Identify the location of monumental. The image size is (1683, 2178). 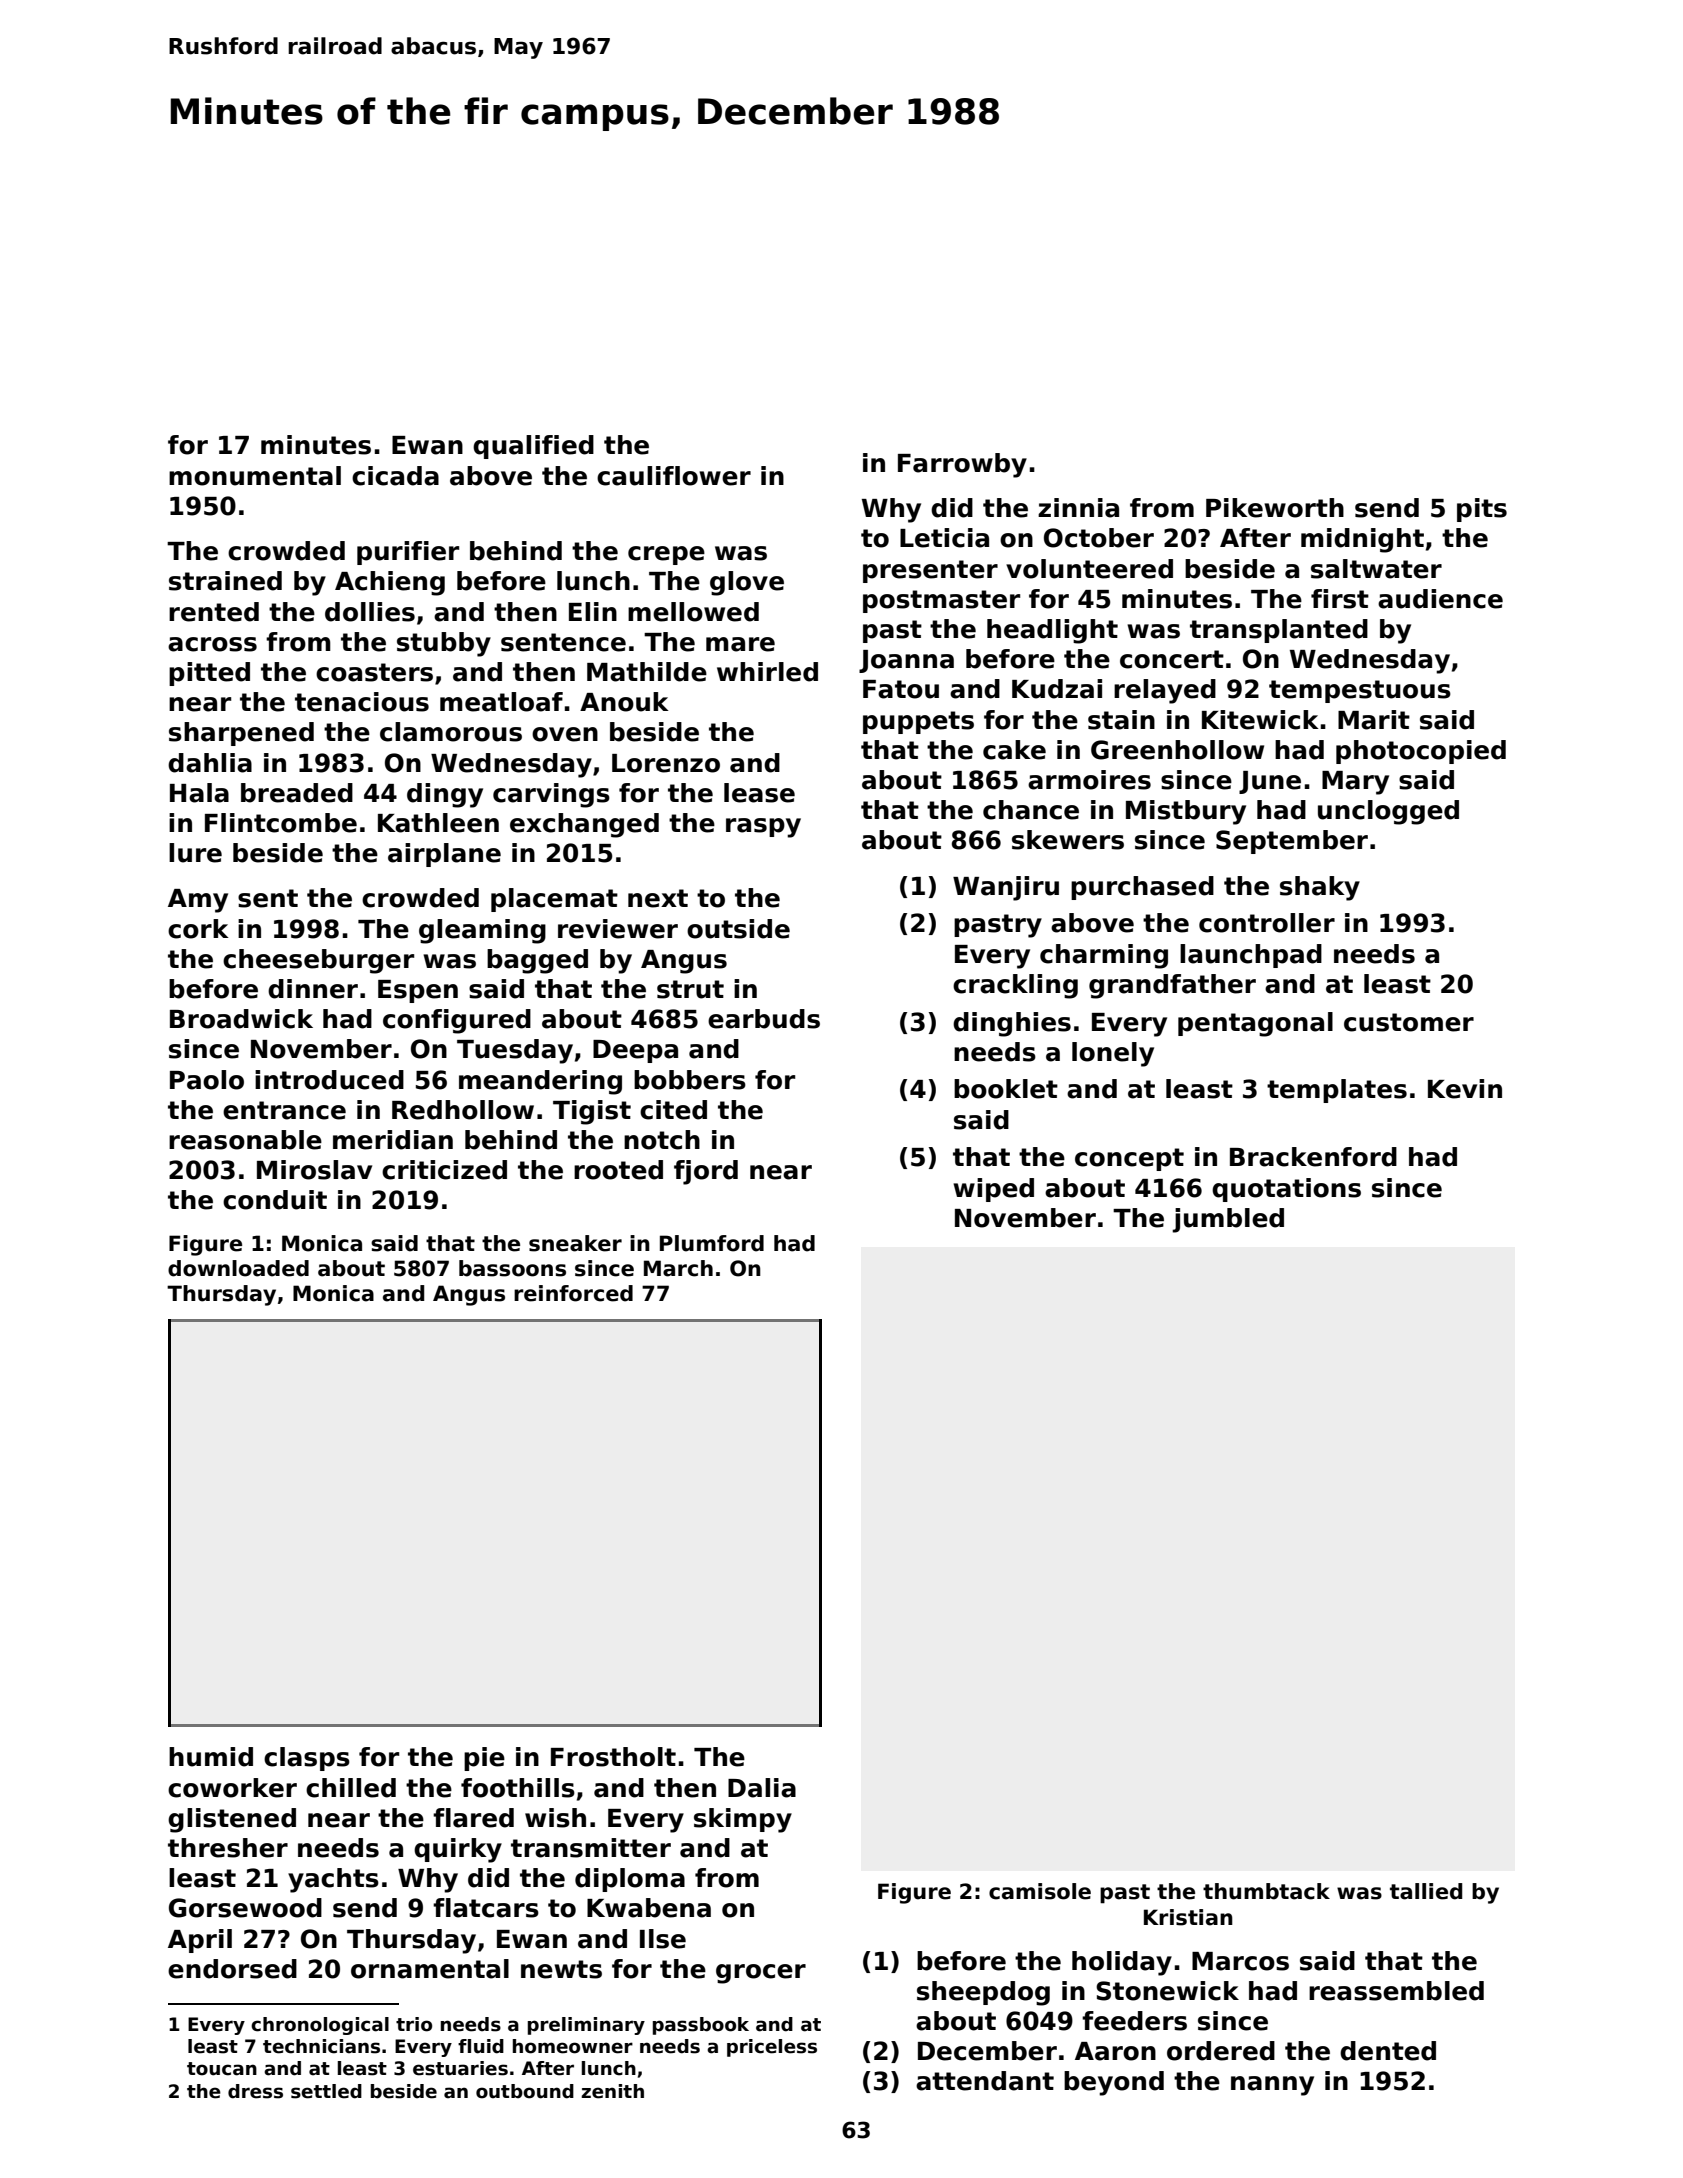
(255, 476).
